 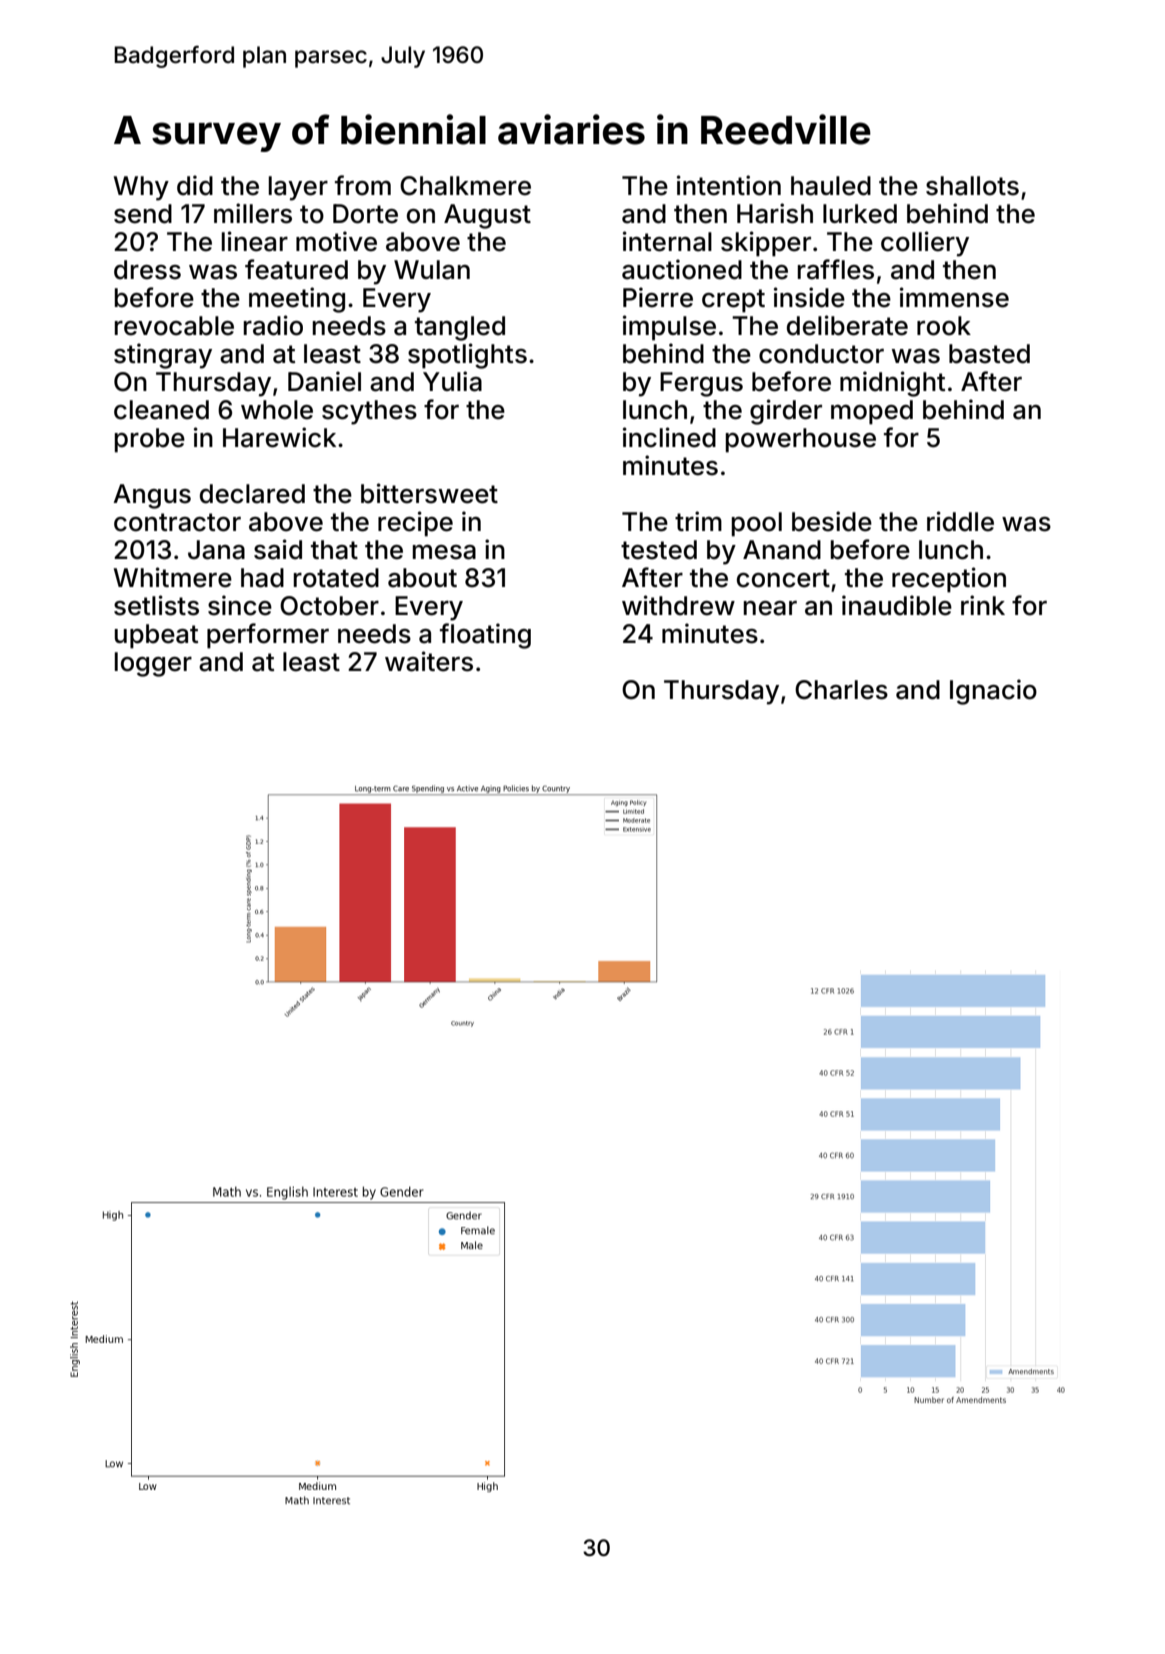 What do you see at coordinates (659, 550) in the page?
I see `tested` at bounding box center [659, 550].
